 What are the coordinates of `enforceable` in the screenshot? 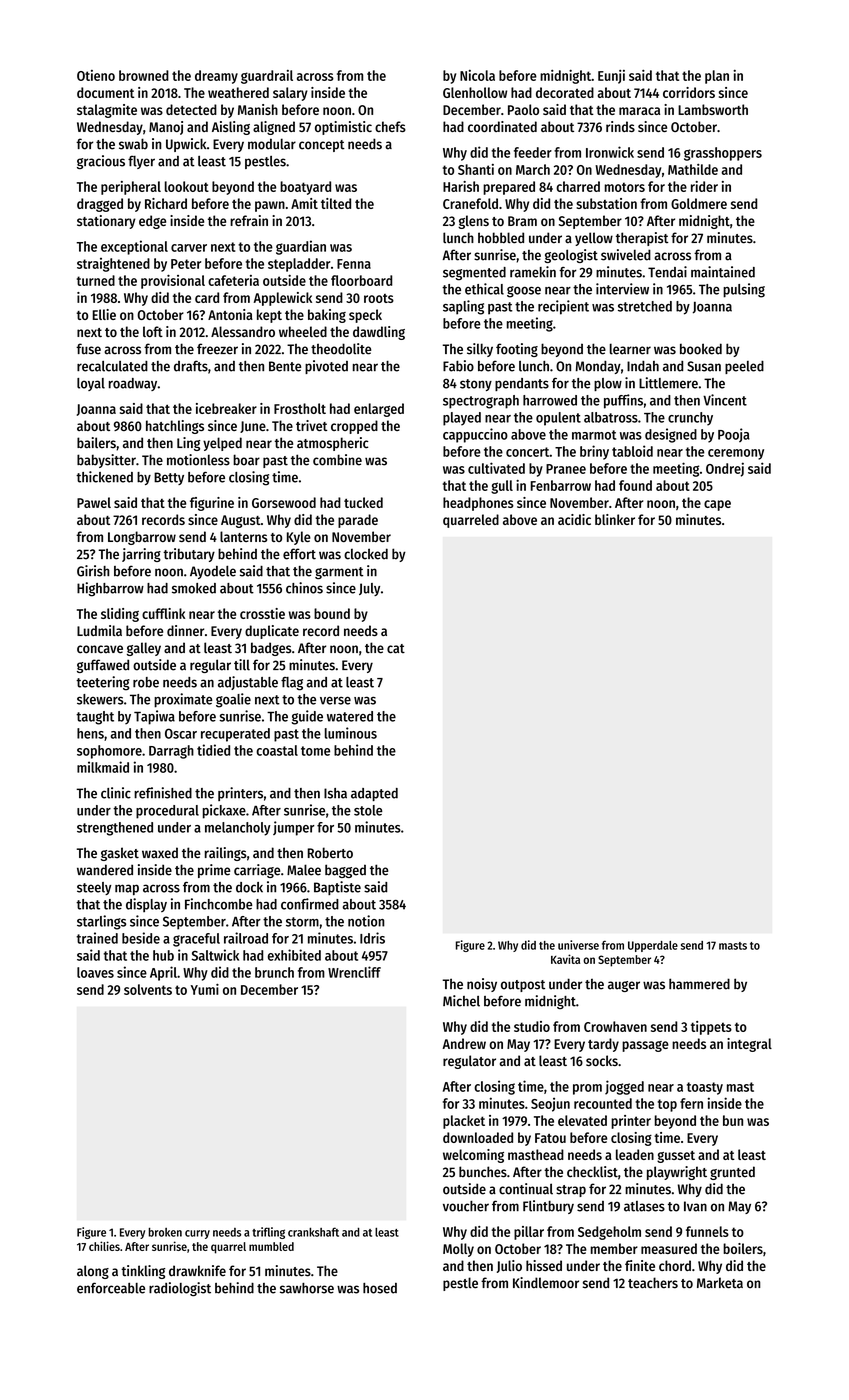 It's located at (111, 1288).
